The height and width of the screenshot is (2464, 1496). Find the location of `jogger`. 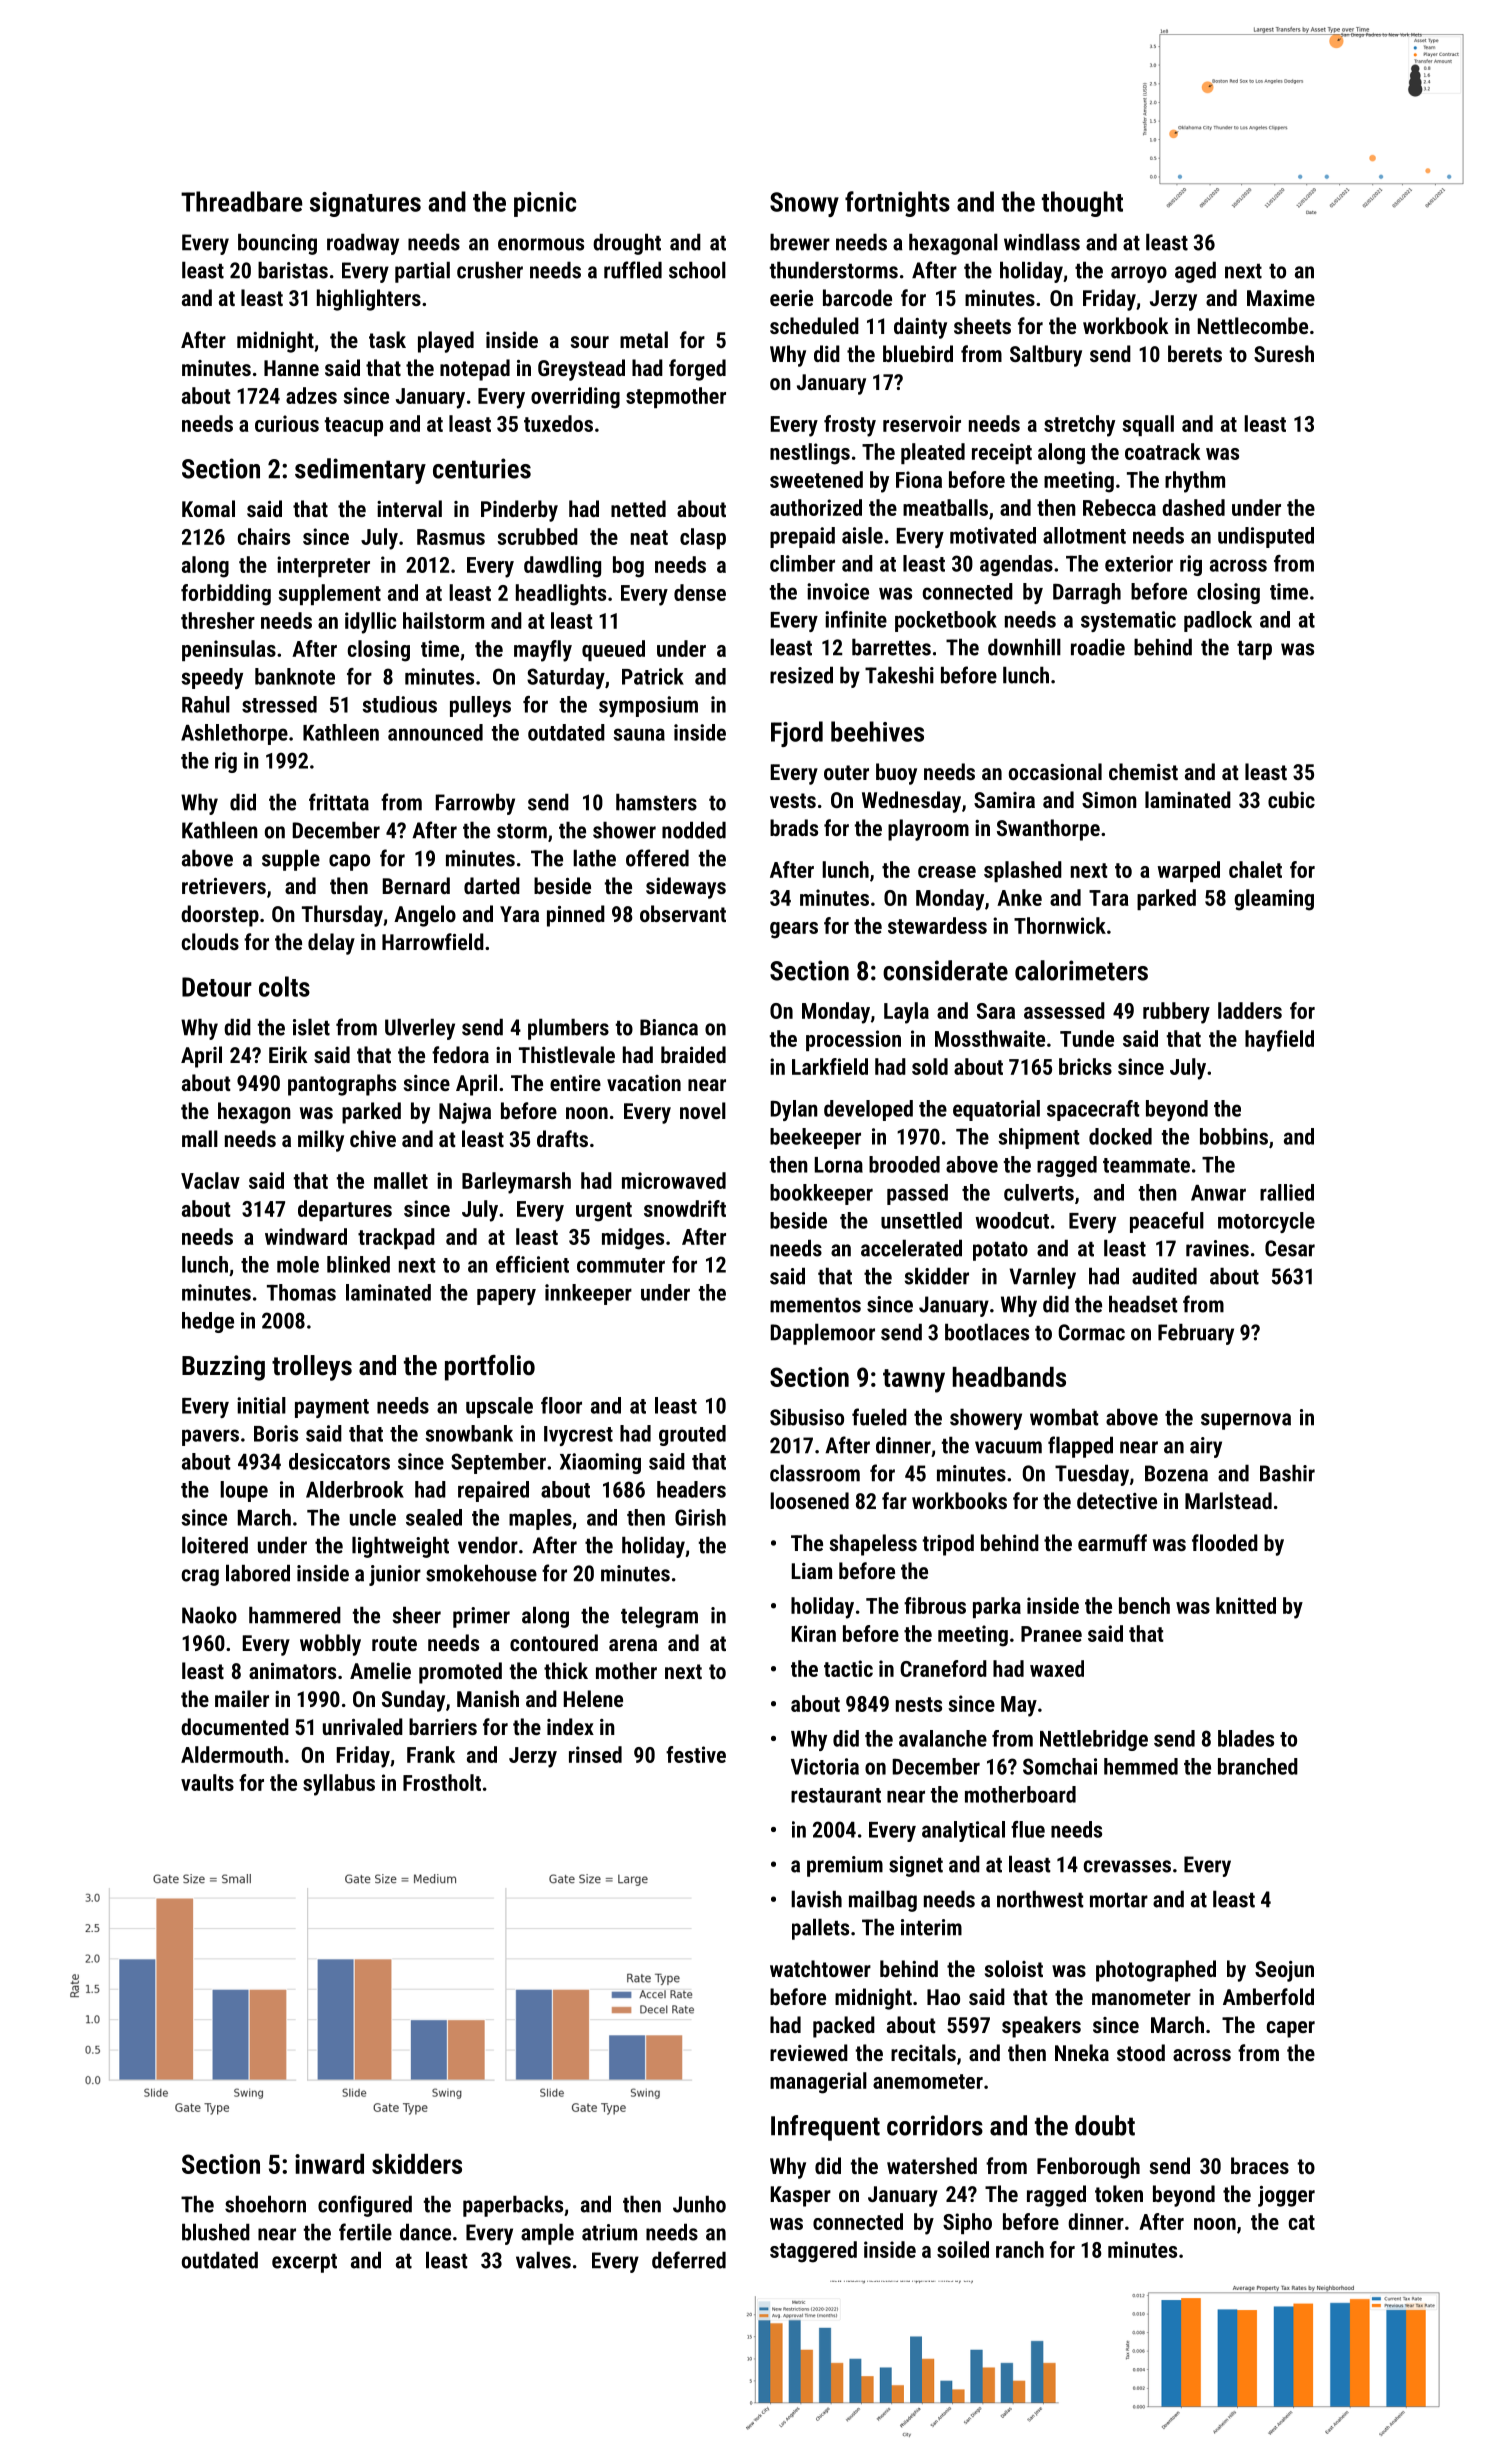

jogger is located at coordinates (1286, 2196).
